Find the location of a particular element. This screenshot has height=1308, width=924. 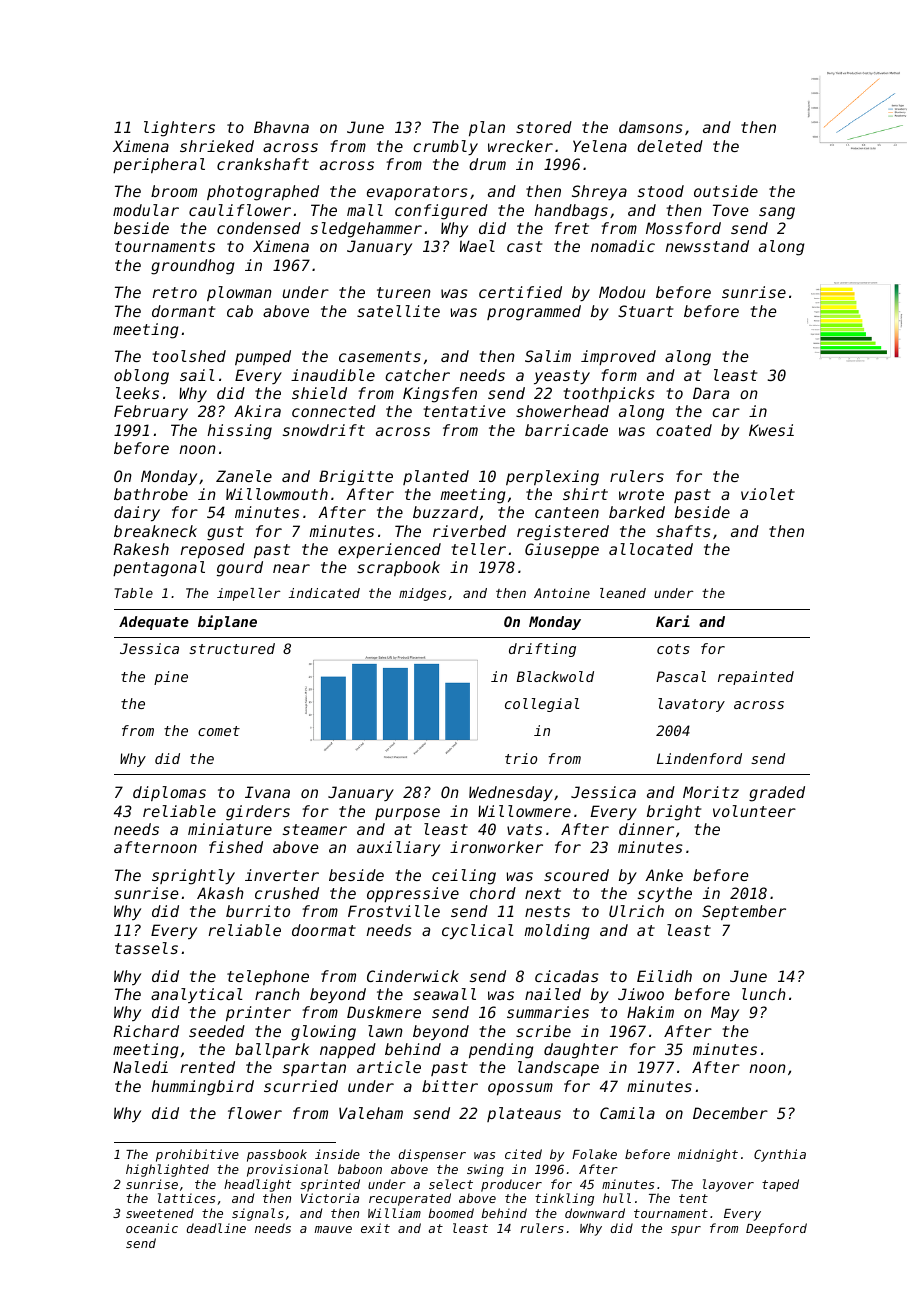

crumbly is located at coordinates (445, 147).
